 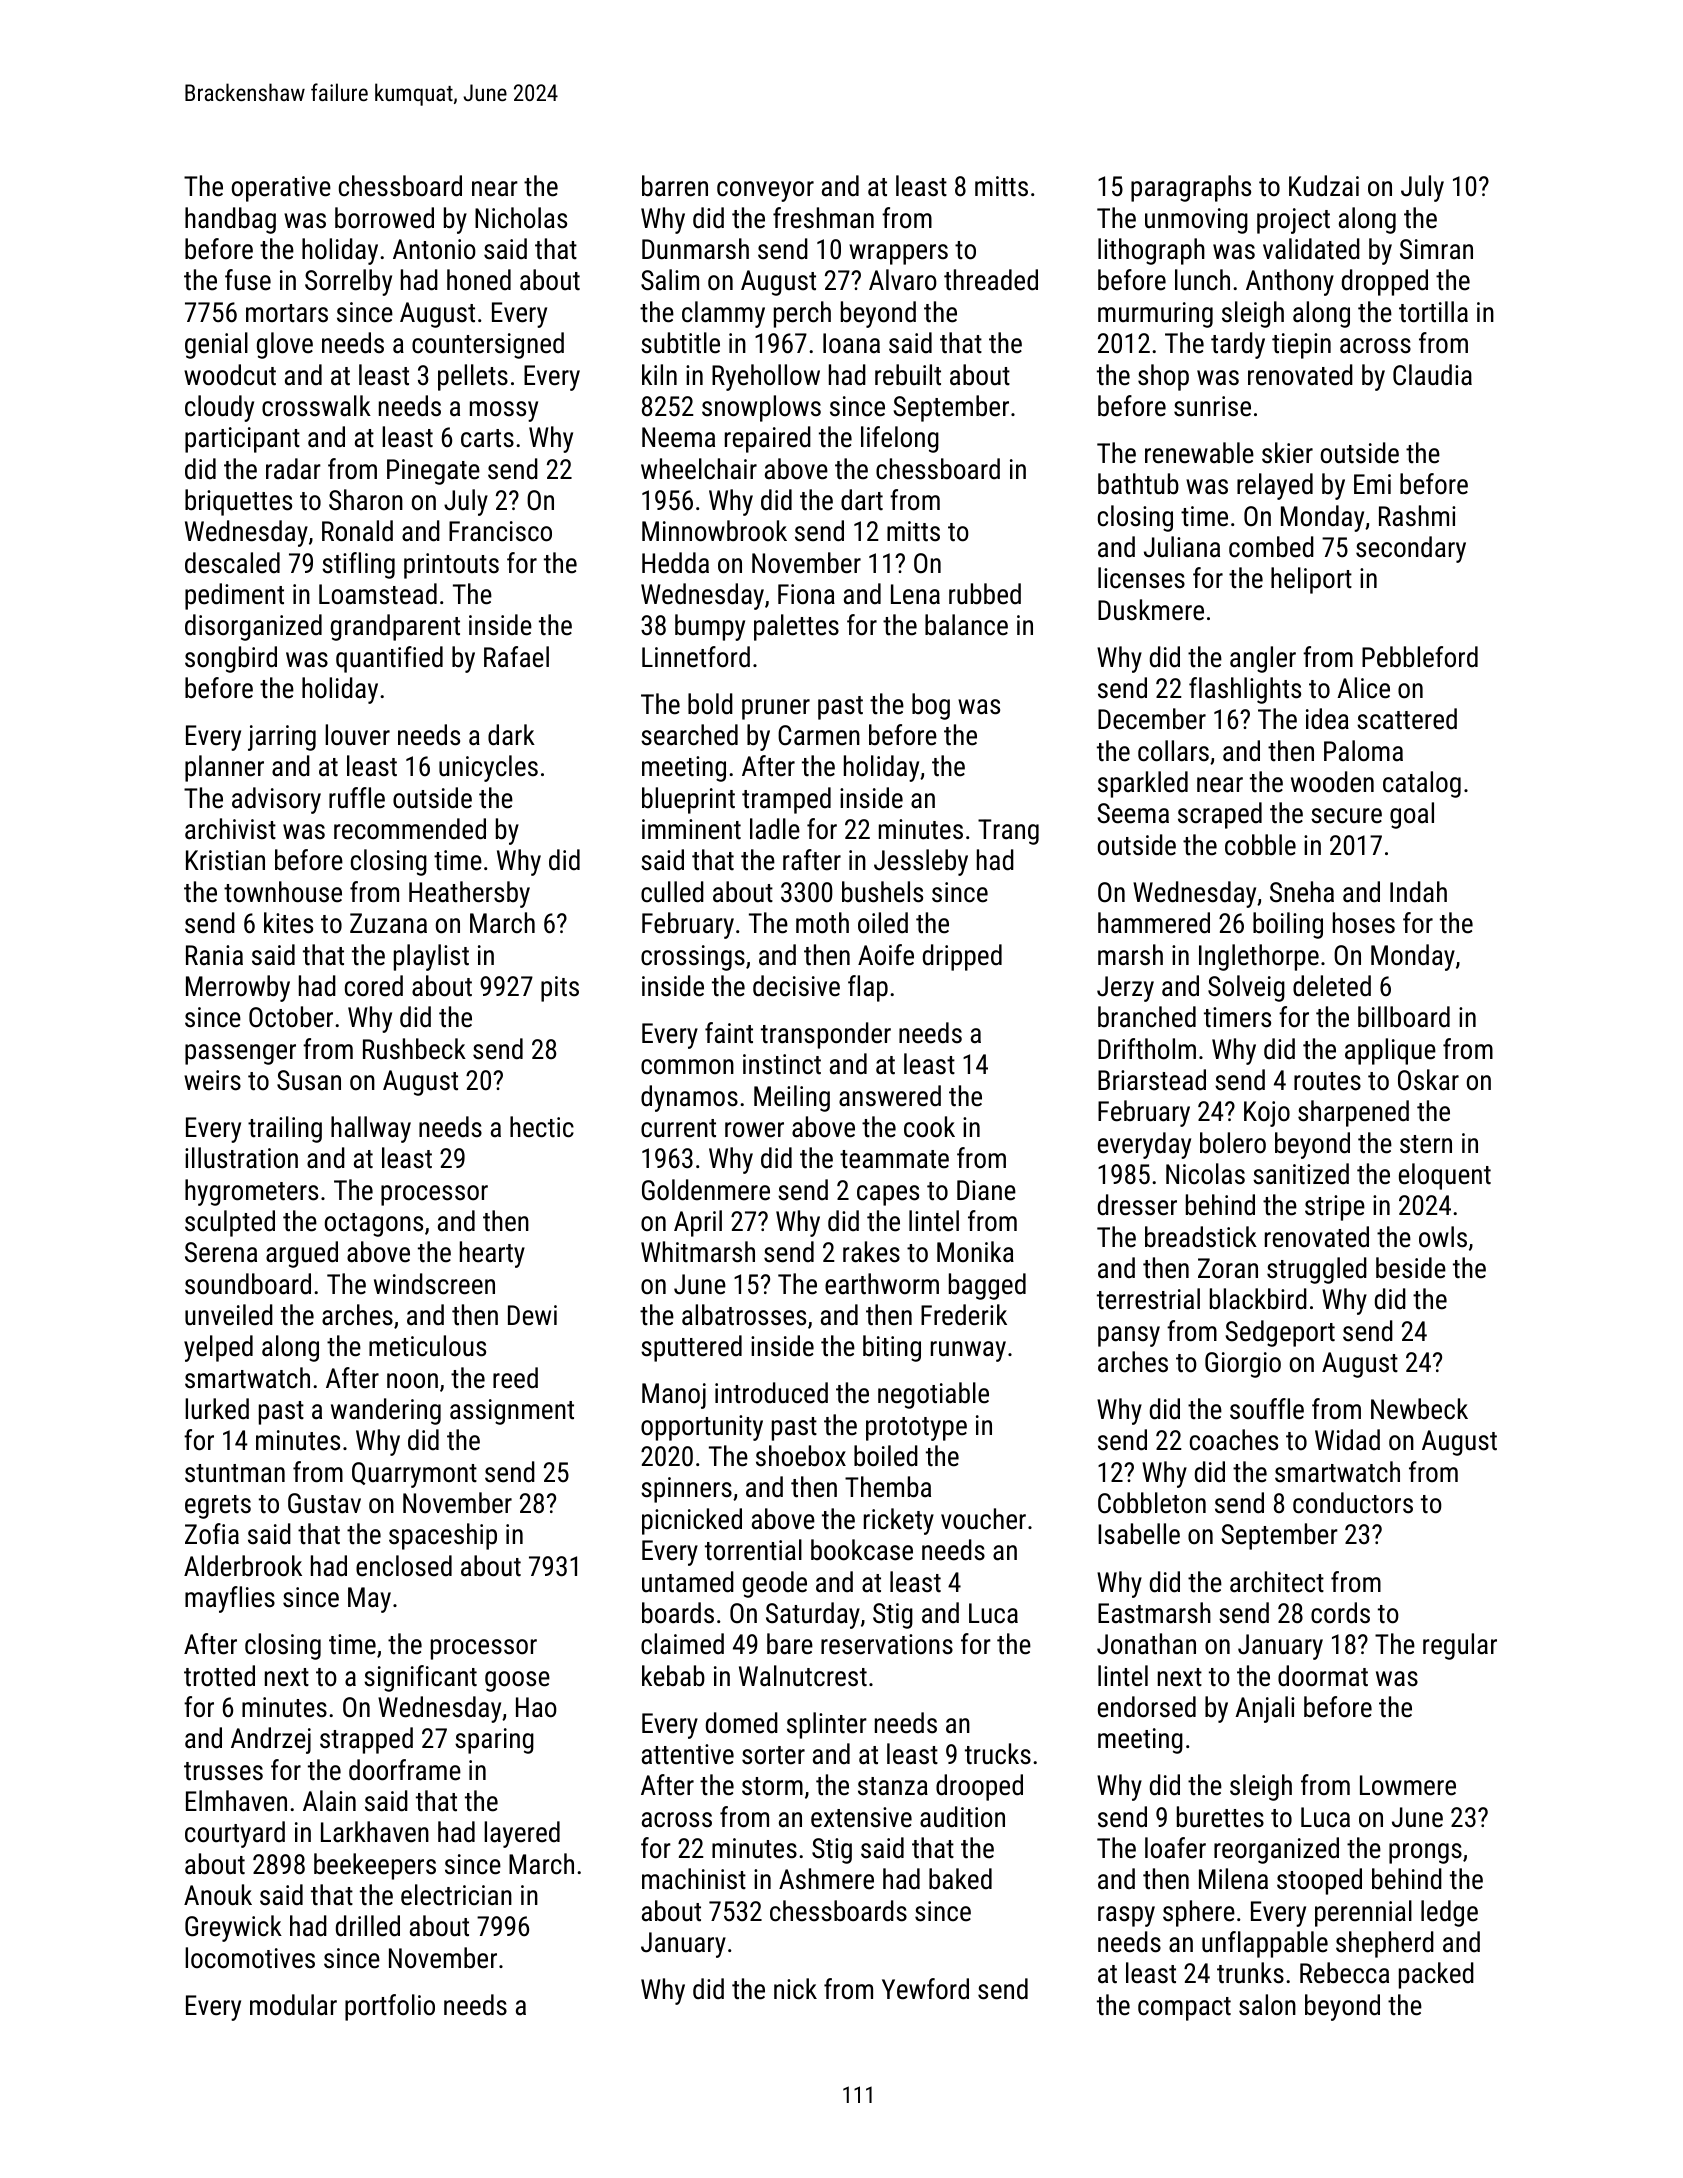 I want to click on conductors, so click(x=1353, y=1503).
